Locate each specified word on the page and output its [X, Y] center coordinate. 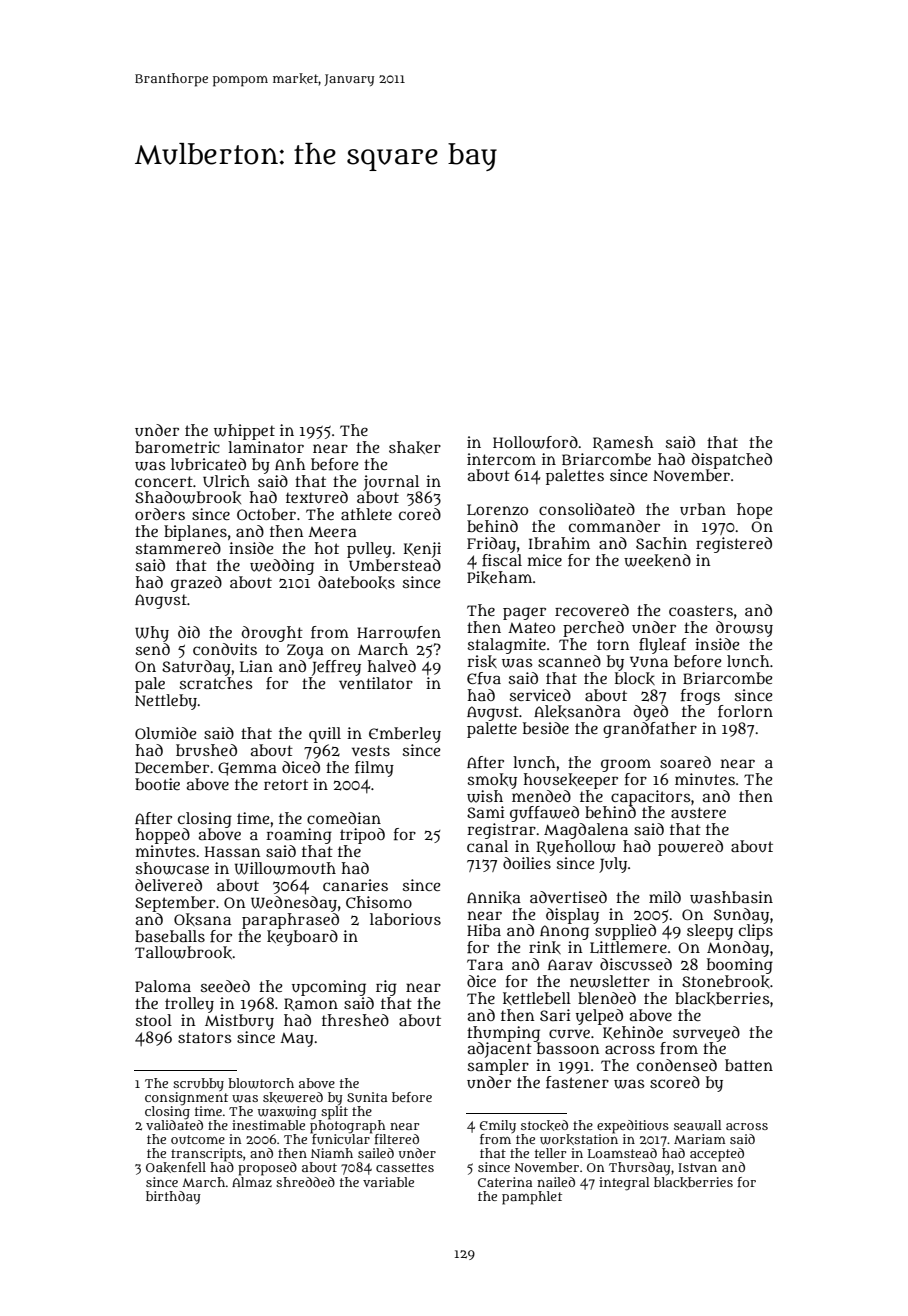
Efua [484, 678]
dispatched [732, 461]
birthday [173, 1197]
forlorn [745, 711]
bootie [157, 784]
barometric [177, 447]
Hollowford [535, 442]
